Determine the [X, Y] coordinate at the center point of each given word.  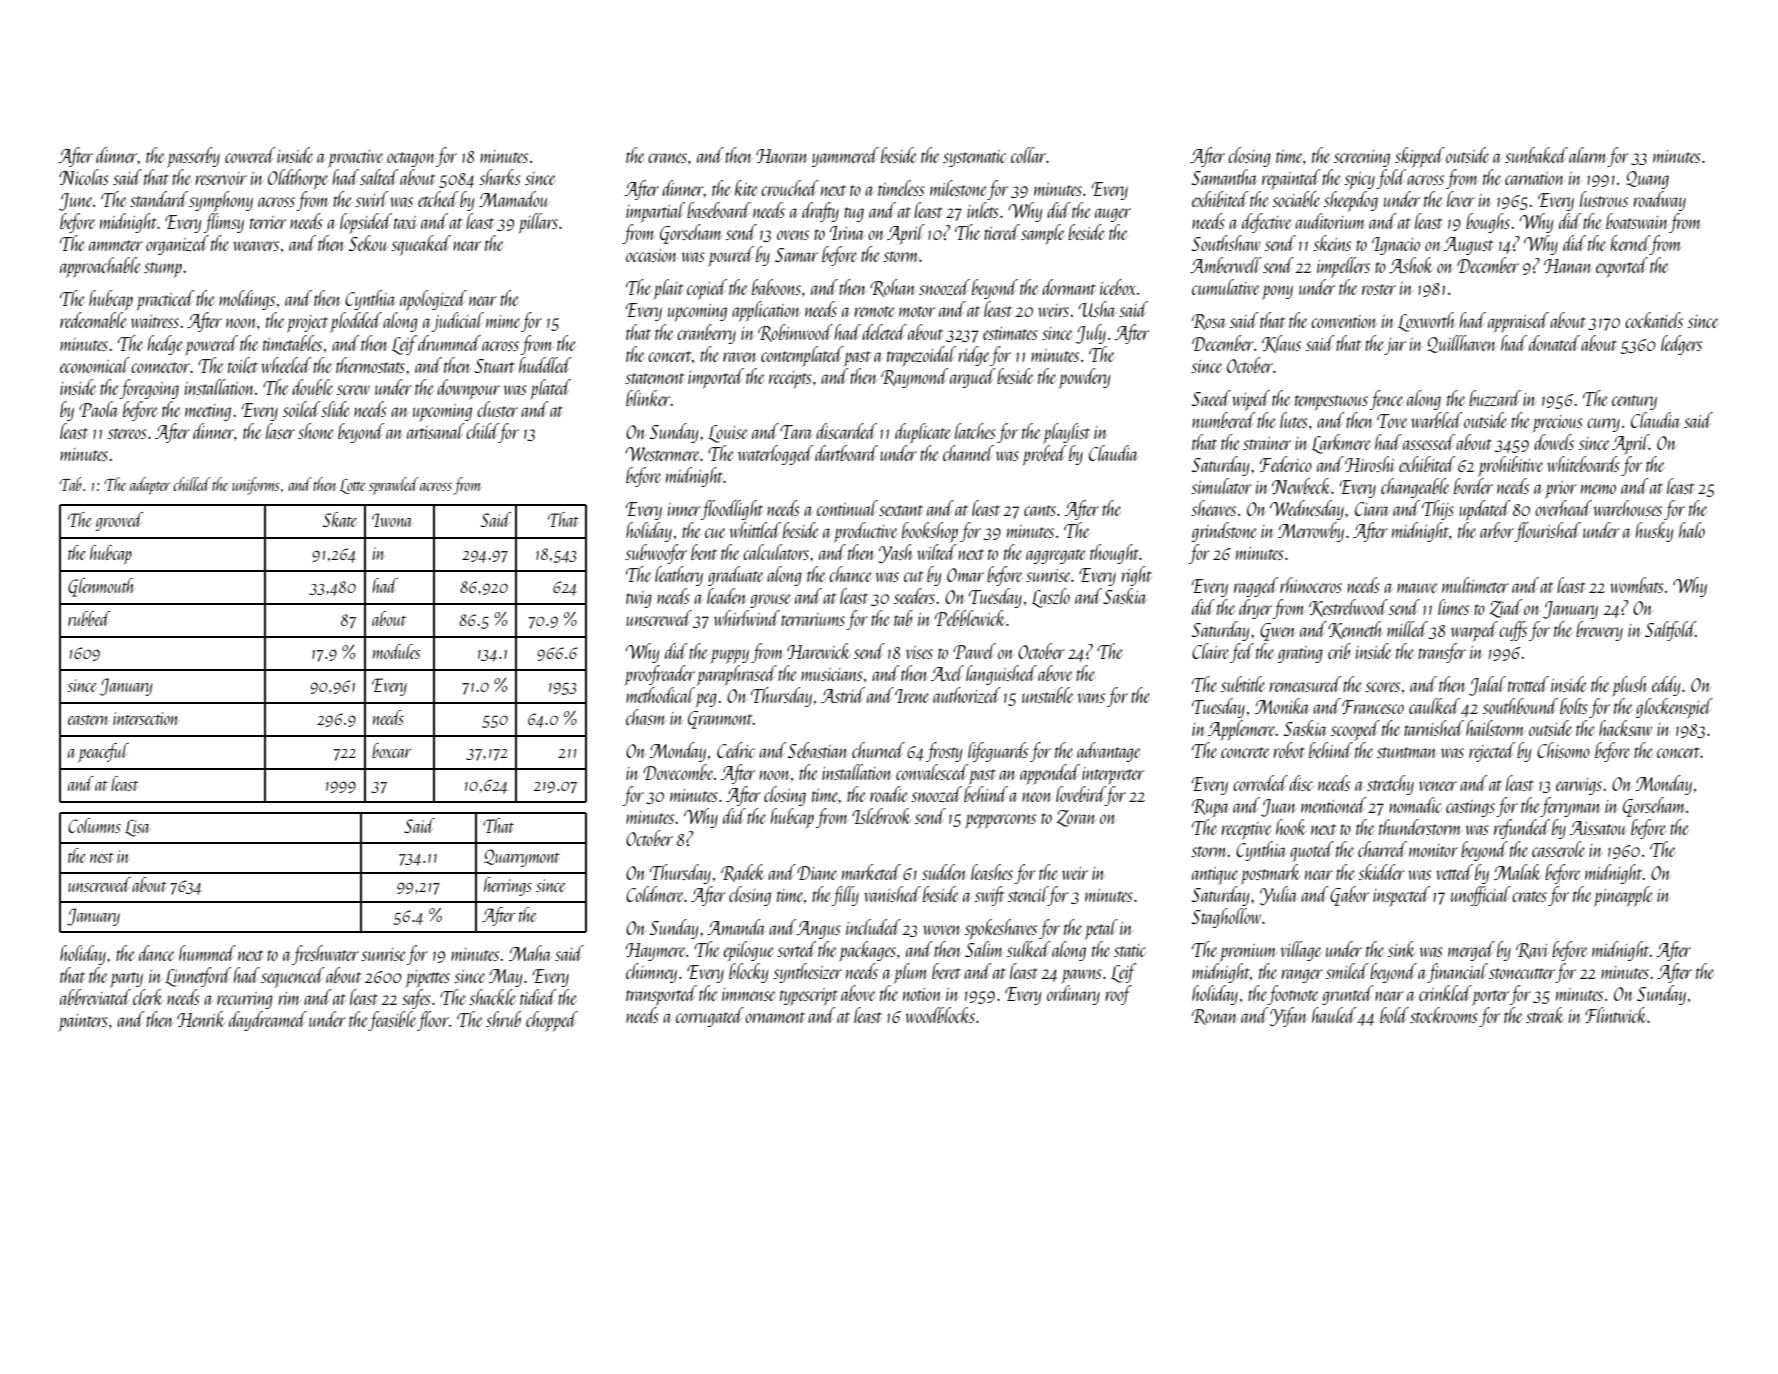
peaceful [103, 752]
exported [1622, 267]
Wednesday [1307, 510]
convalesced [932, 772]
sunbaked [1536, 155]
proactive [355, 159]
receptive [1246, 831]
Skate [340, 519]
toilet [243, 365]
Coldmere [655, 894]
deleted [884, 332]
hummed [207, 953]
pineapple [1623, 896]
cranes [667, 158]
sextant [901, 510]
